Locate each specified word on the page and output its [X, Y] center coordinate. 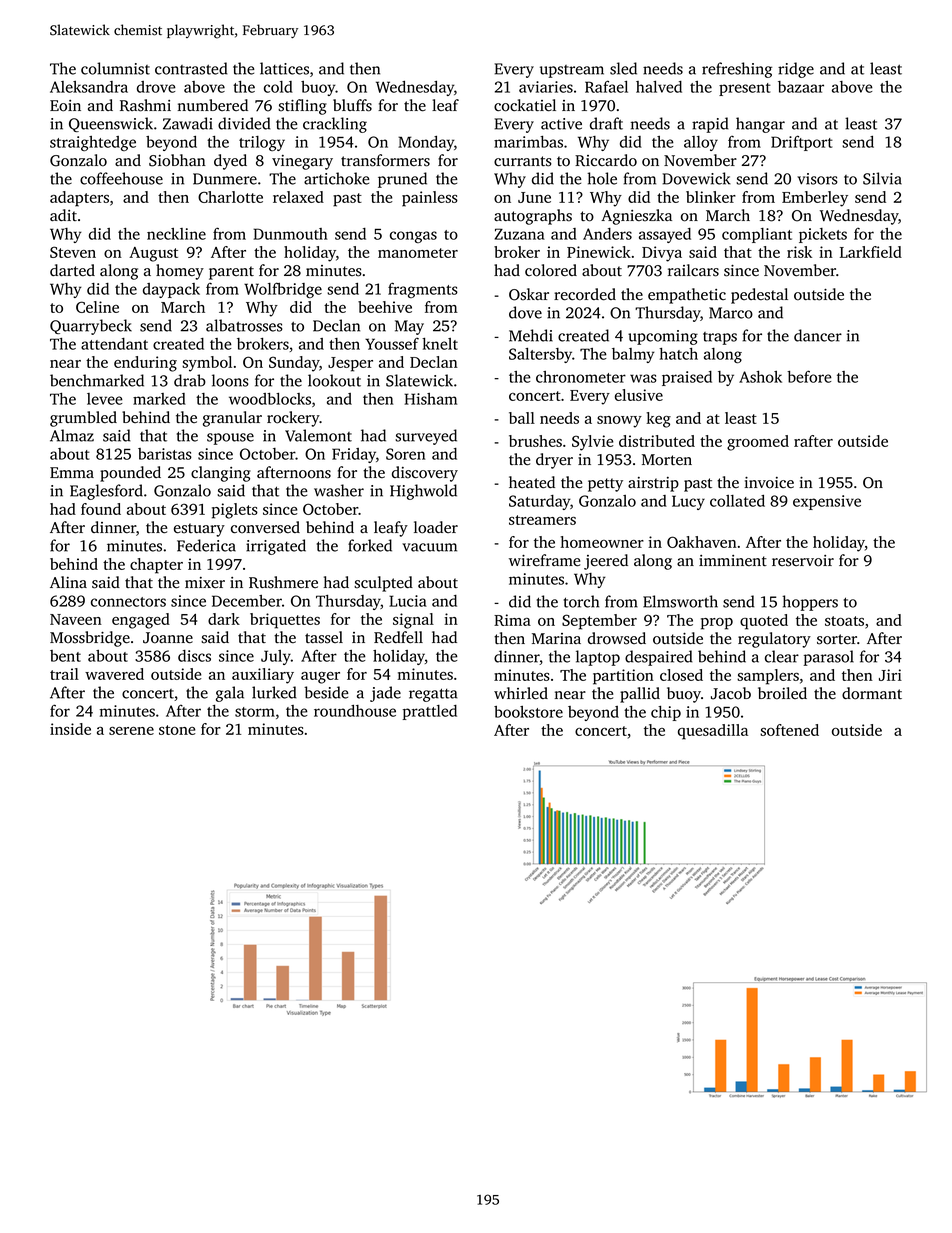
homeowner [602, 542]
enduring [145, 364]
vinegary [302, 162]
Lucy [688, 502]
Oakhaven [702, 542]
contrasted [191, 68]
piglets [235, 511]
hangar [760, 125]
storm [255, 712]
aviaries [546, 87]
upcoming [663, 337]
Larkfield [871, 252]
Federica [206, 545]
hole [602, 178]
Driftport [802, 143]
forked [370, 545]
